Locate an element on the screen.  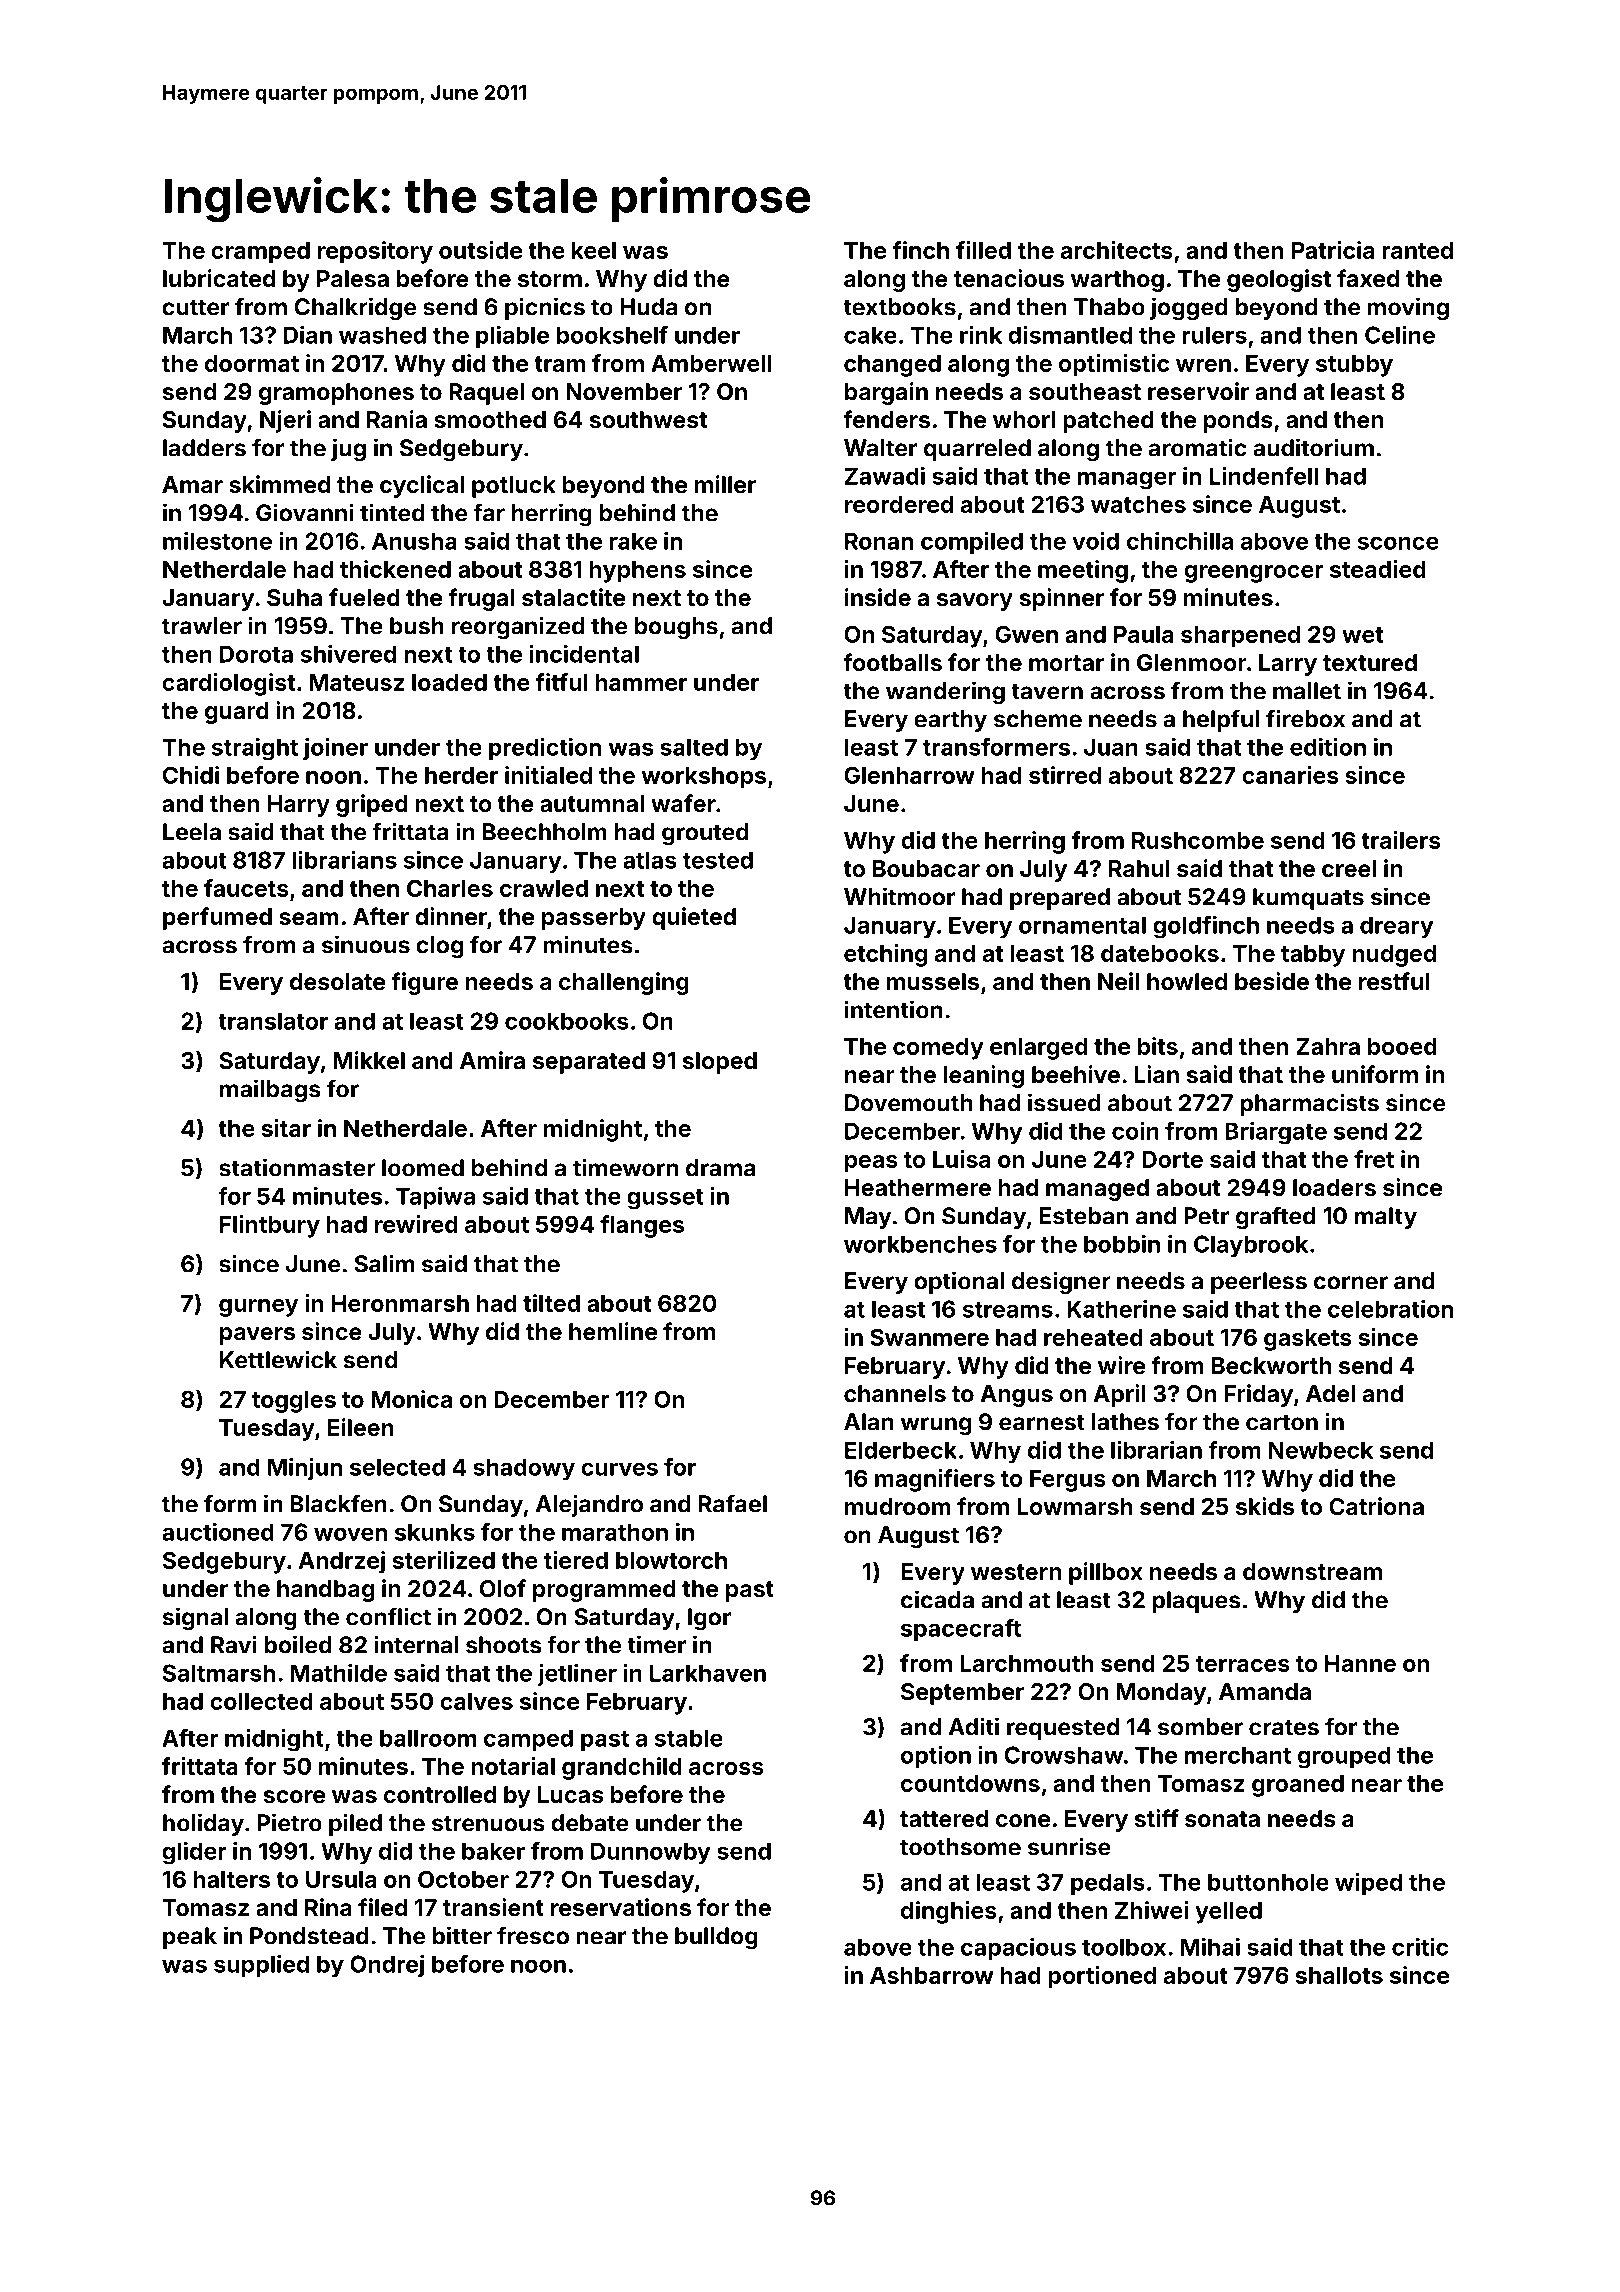
Anusha is located at coordinates (414, 541).
